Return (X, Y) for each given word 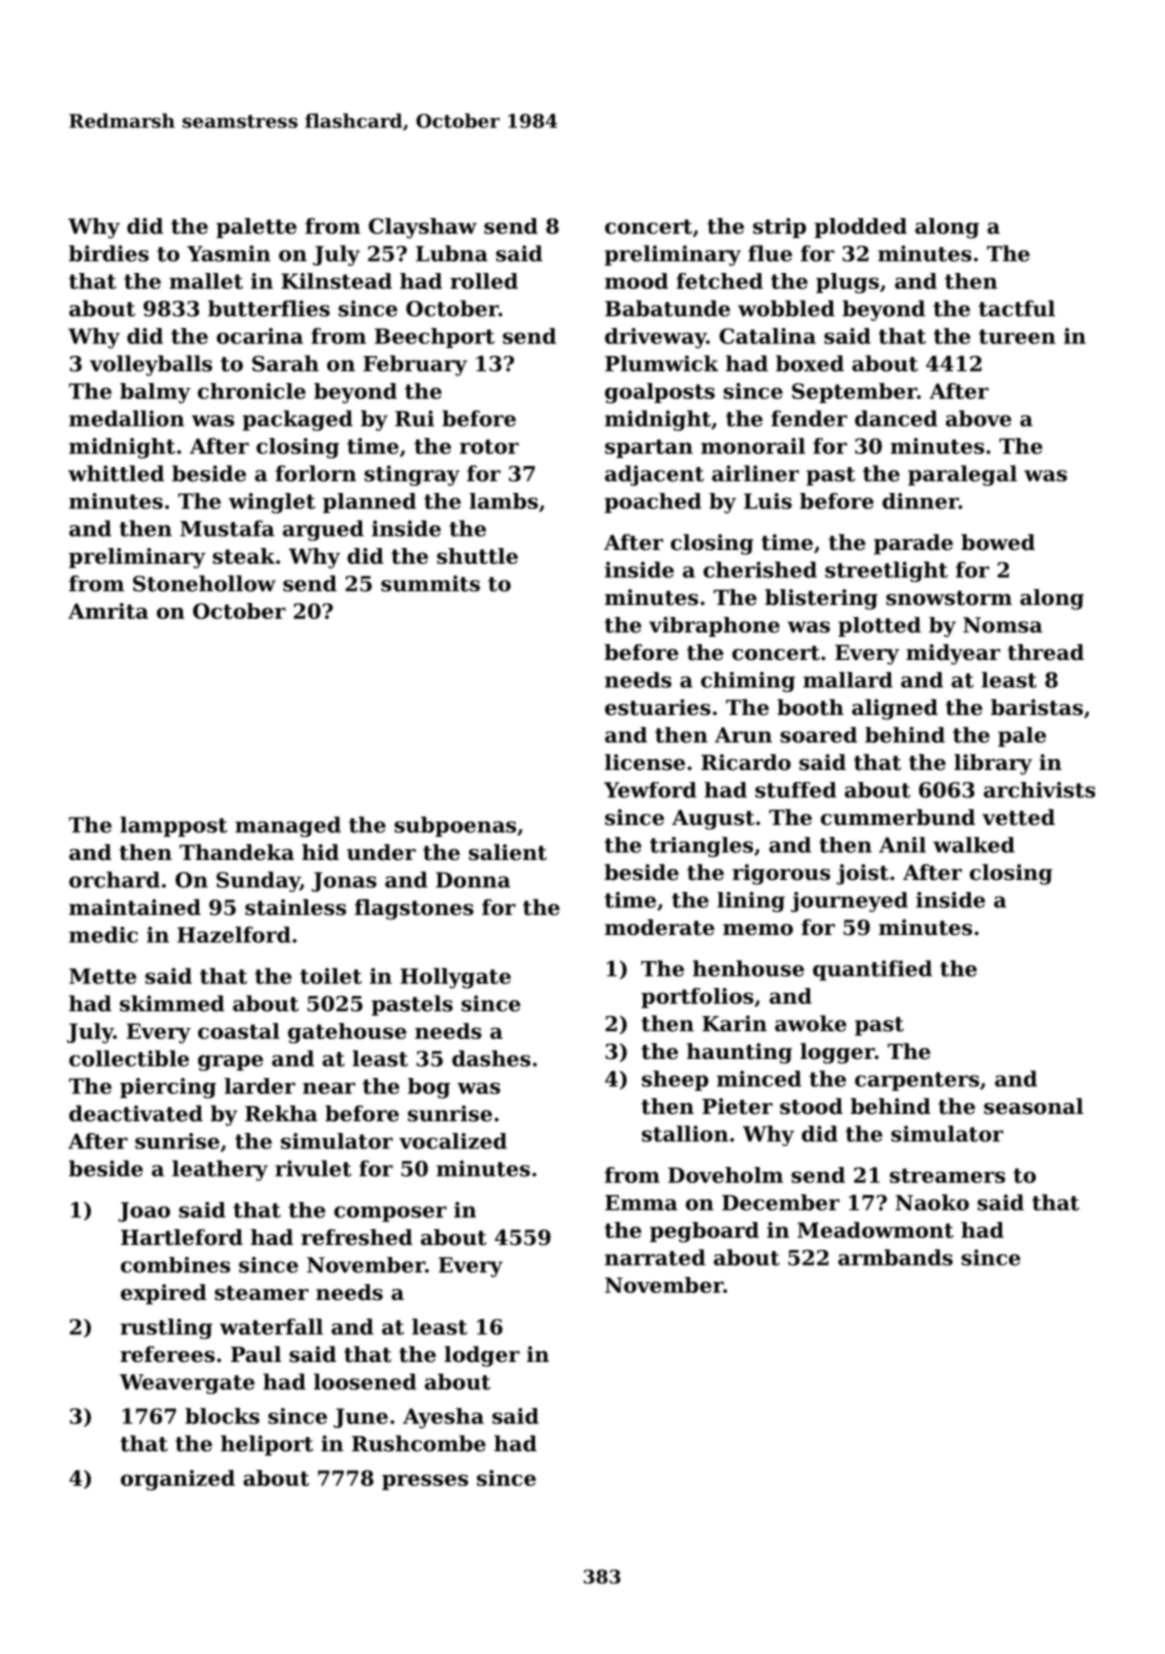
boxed (810, 363)
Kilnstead (336, 281)
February (415, 365)
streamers (947, 1175)
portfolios (697, 998)
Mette (102, 976)
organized (178, 1480)
